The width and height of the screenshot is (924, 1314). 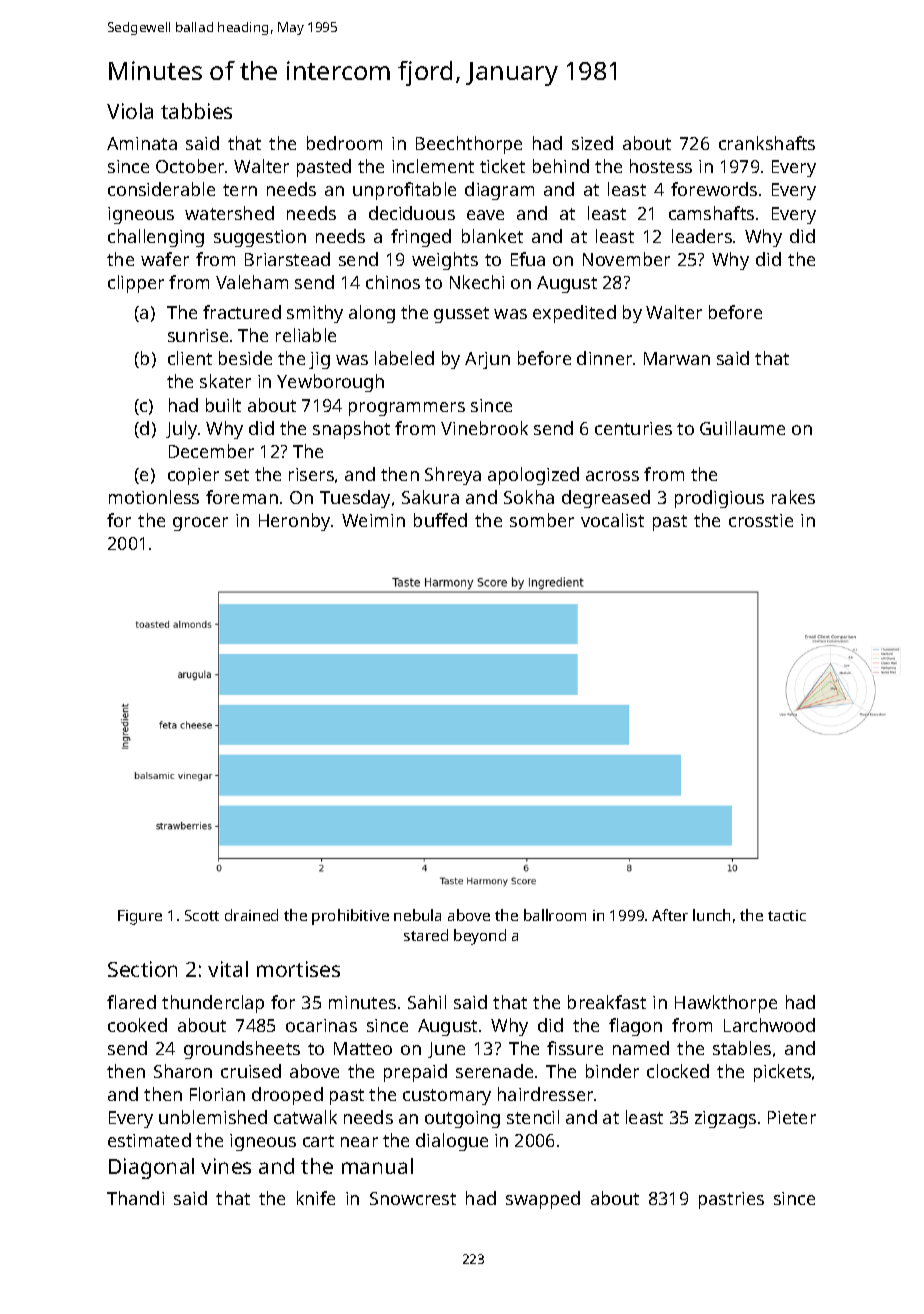 What do you see at coordinates (217, 1094) in the screenshot?
I see `Florian` at bounding box center [217, 1094].
